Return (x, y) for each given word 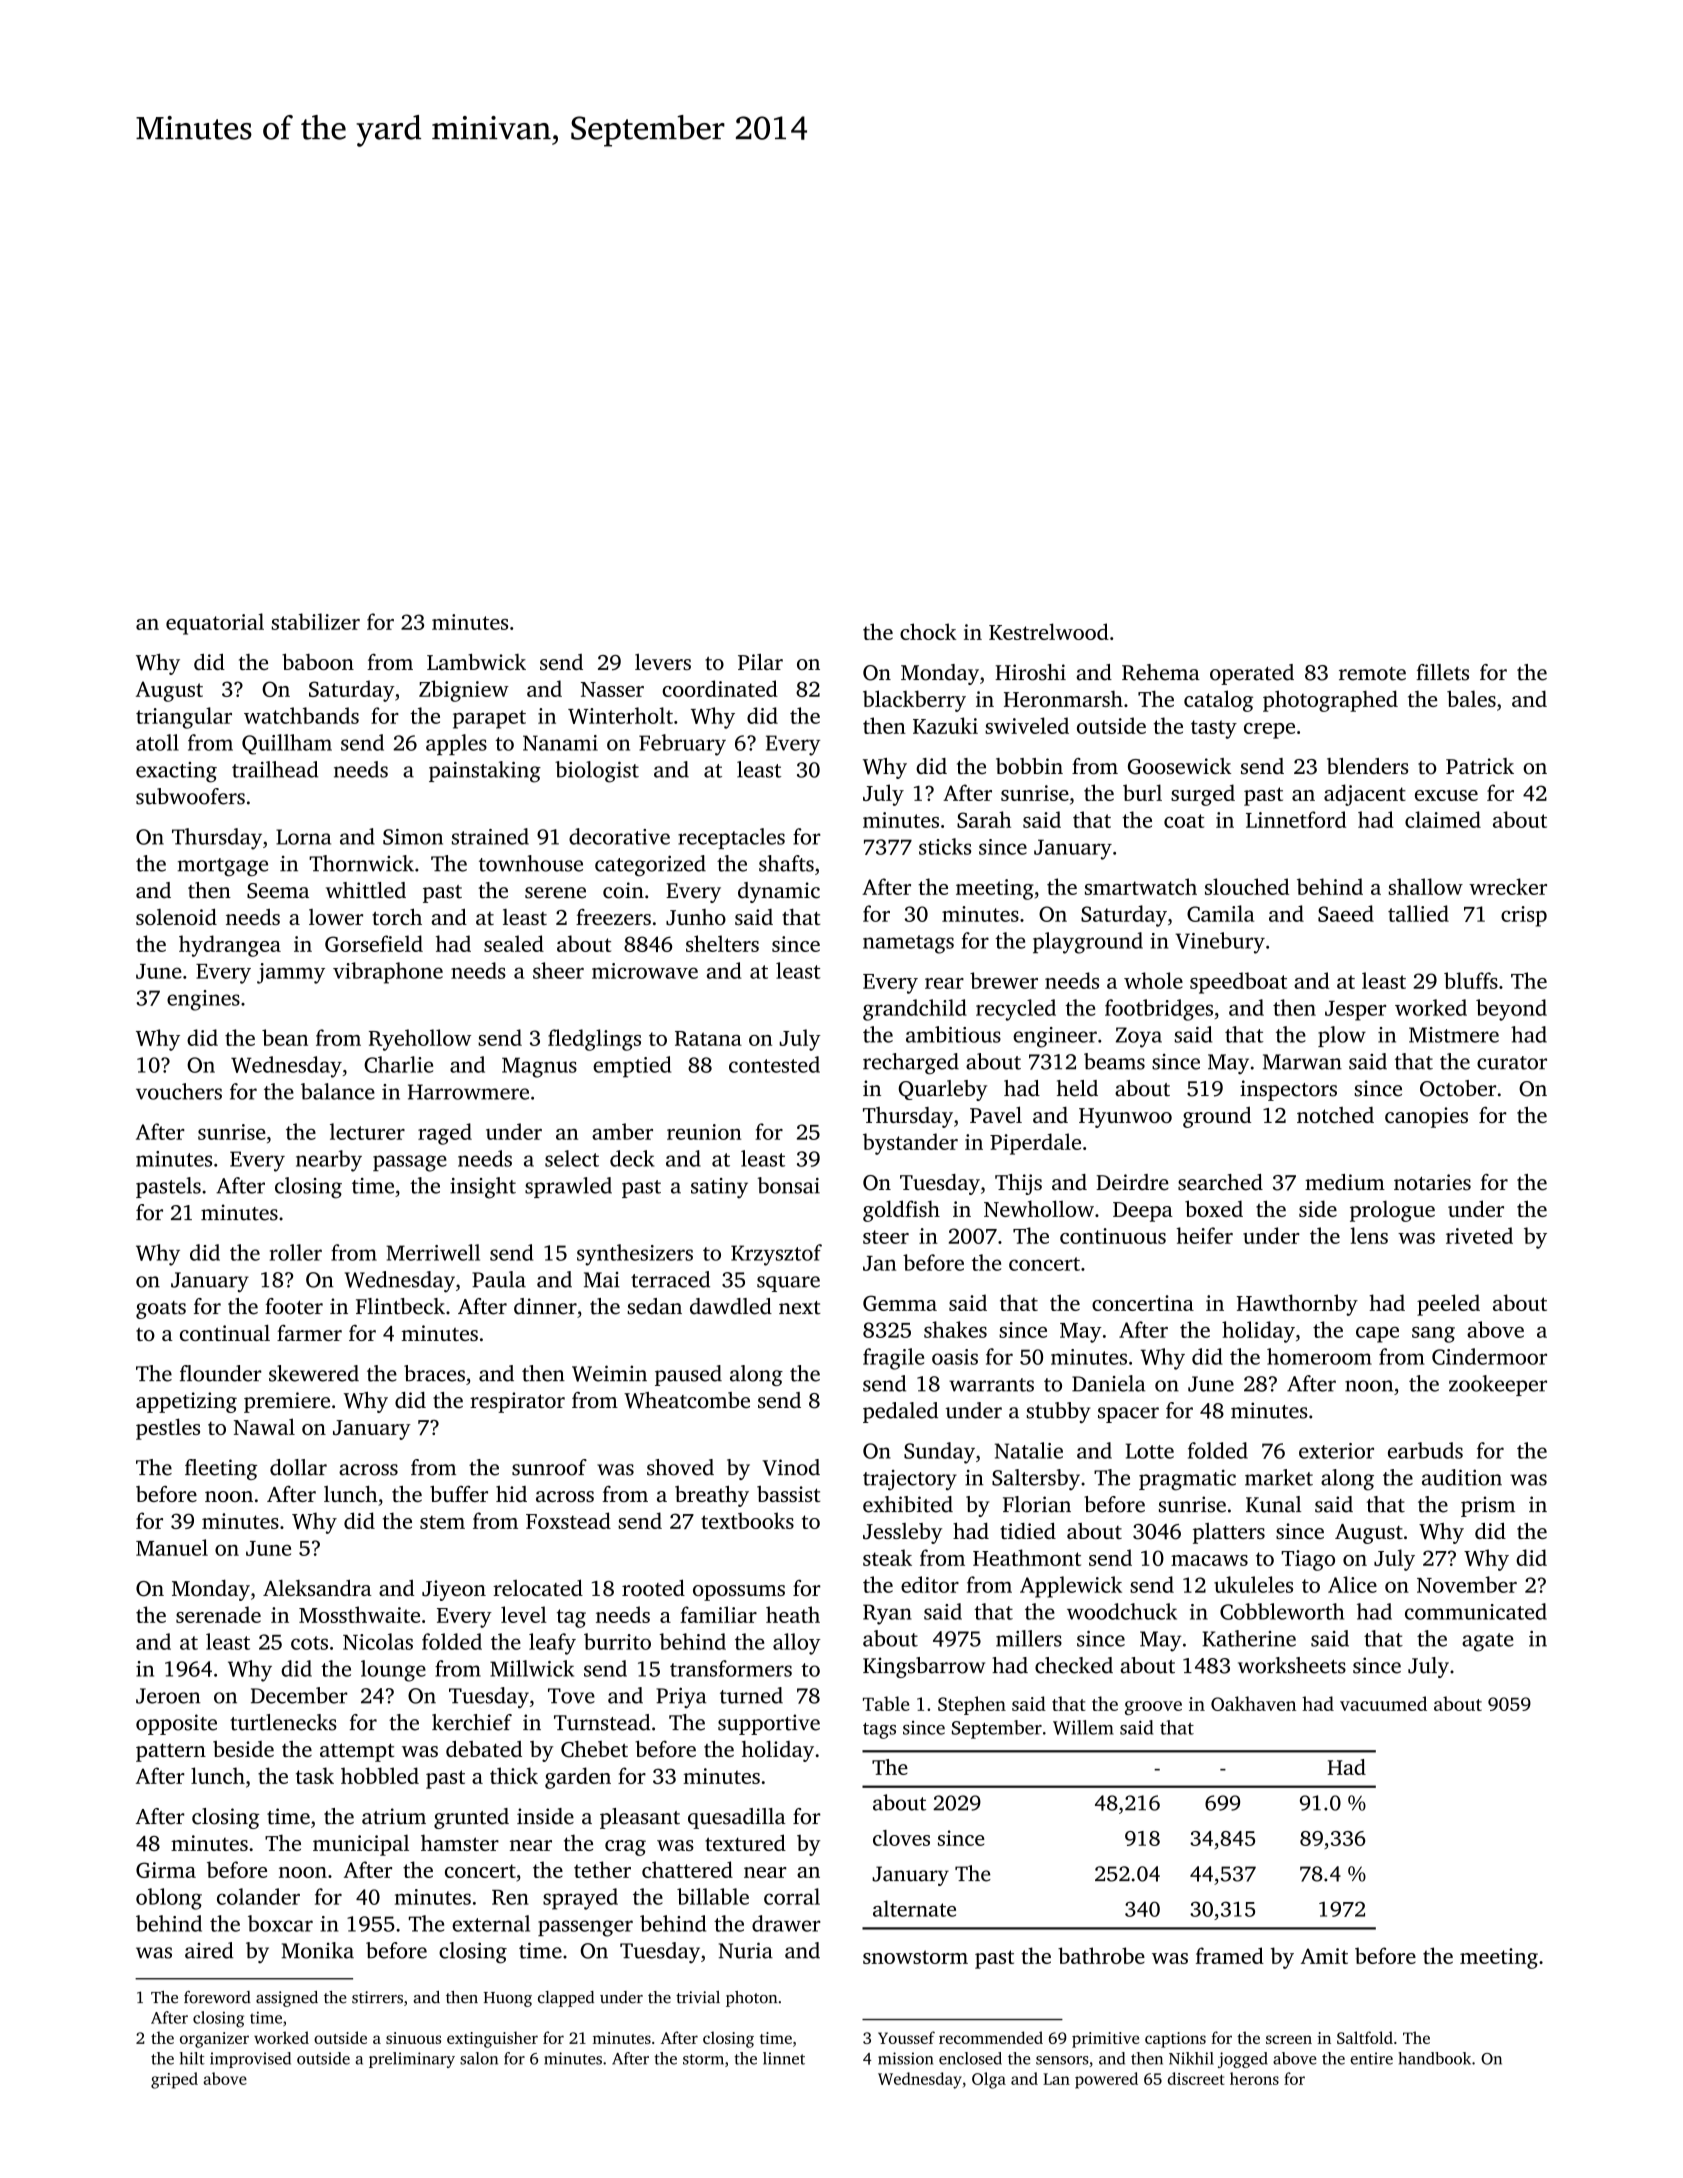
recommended (991, 2037)
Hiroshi (1030, 672)
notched (1335, 1115)
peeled (1448, 1305)
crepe (1269, 731)
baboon (318, 661)
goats (161, 1310)
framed (1230, 1955)
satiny (719, 1188)
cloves (901, 1838)
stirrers (377, 1997)
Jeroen (168, 1696)
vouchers (179, 1091)
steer (886, 1237)
